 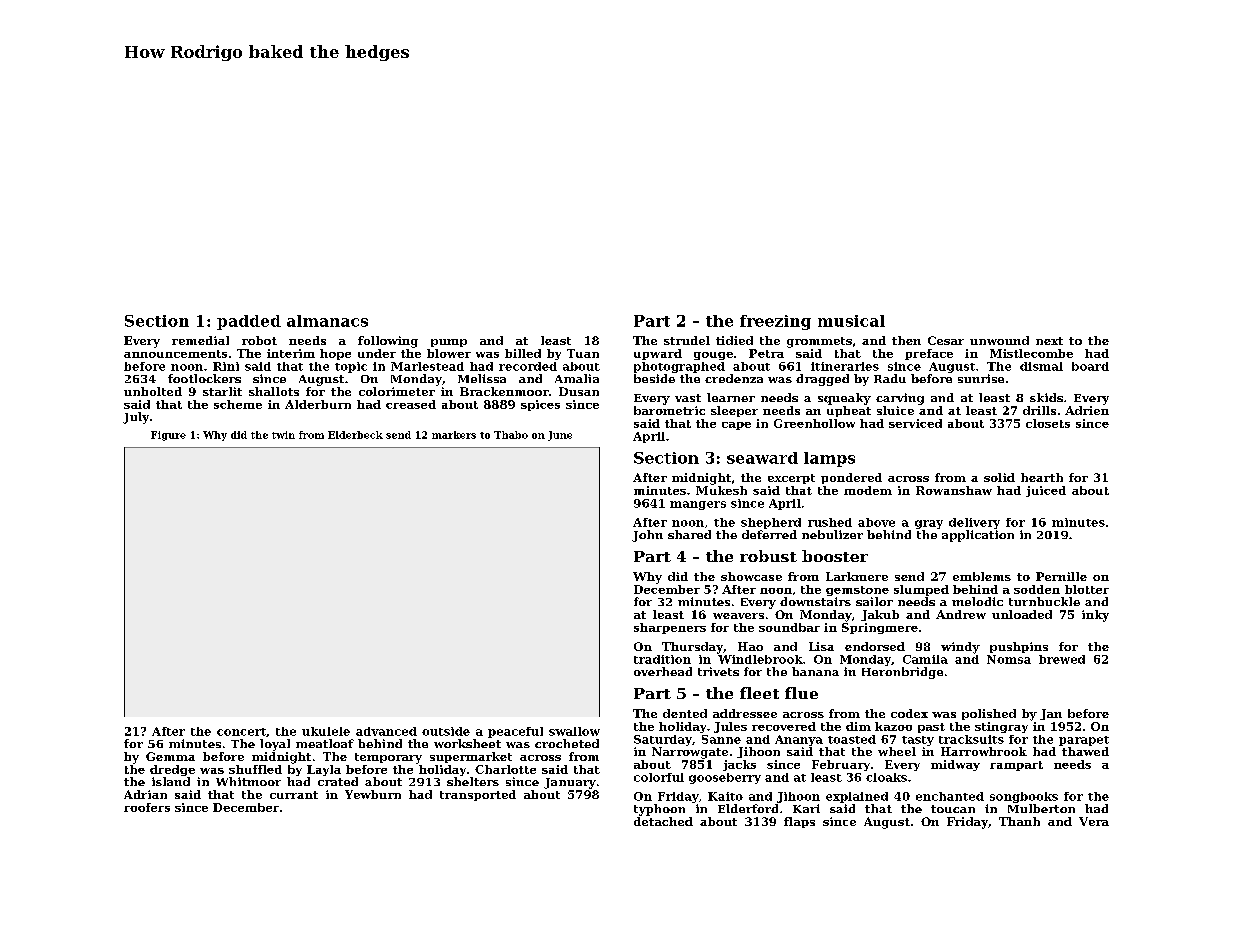 What do you see at coordinates (775, 322) in the page?
I see `freezing` at bounding box center [775, 322].
